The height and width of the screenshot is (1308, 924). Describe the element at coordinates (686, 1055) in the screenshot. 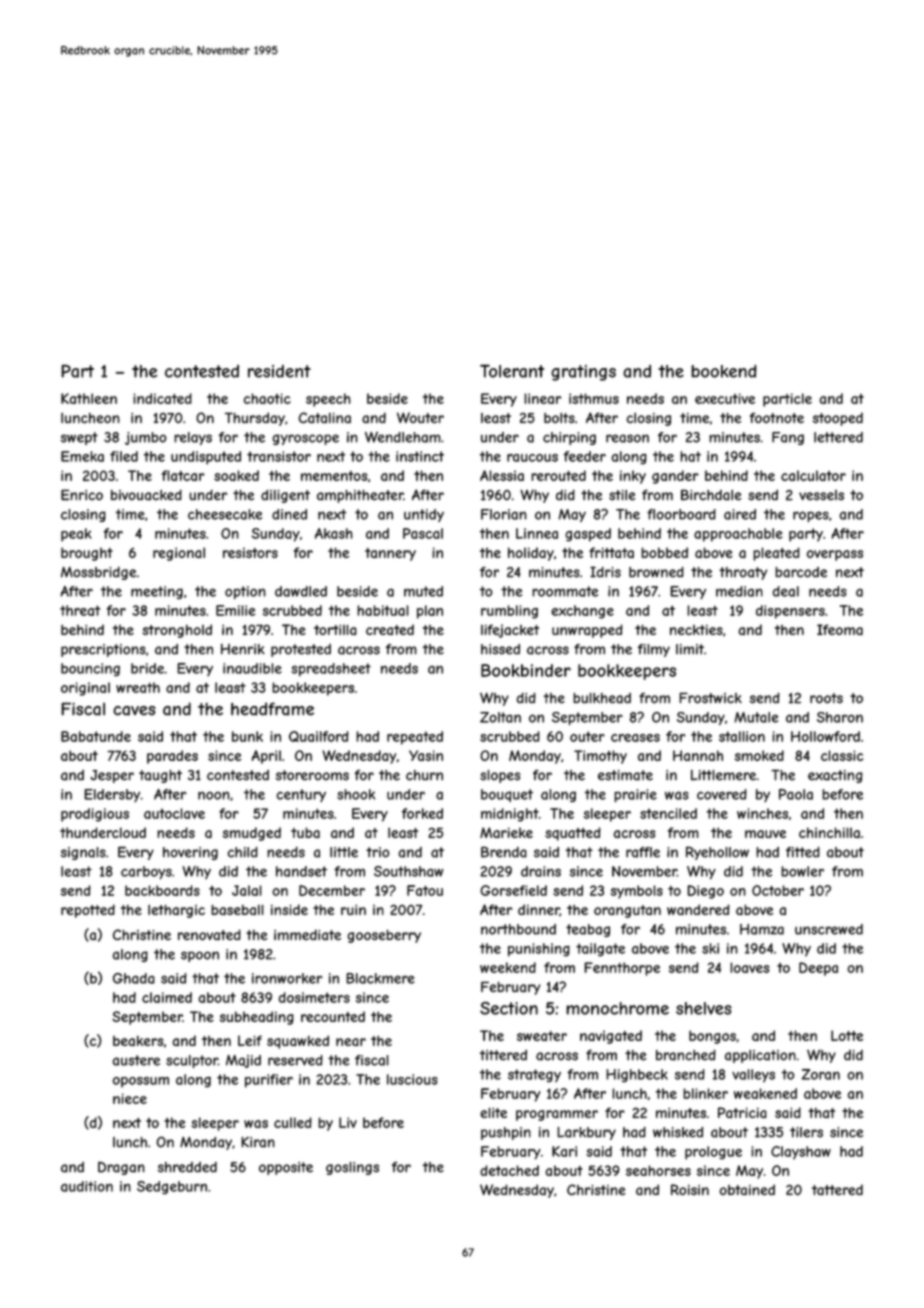

I see `branched` at that location.
